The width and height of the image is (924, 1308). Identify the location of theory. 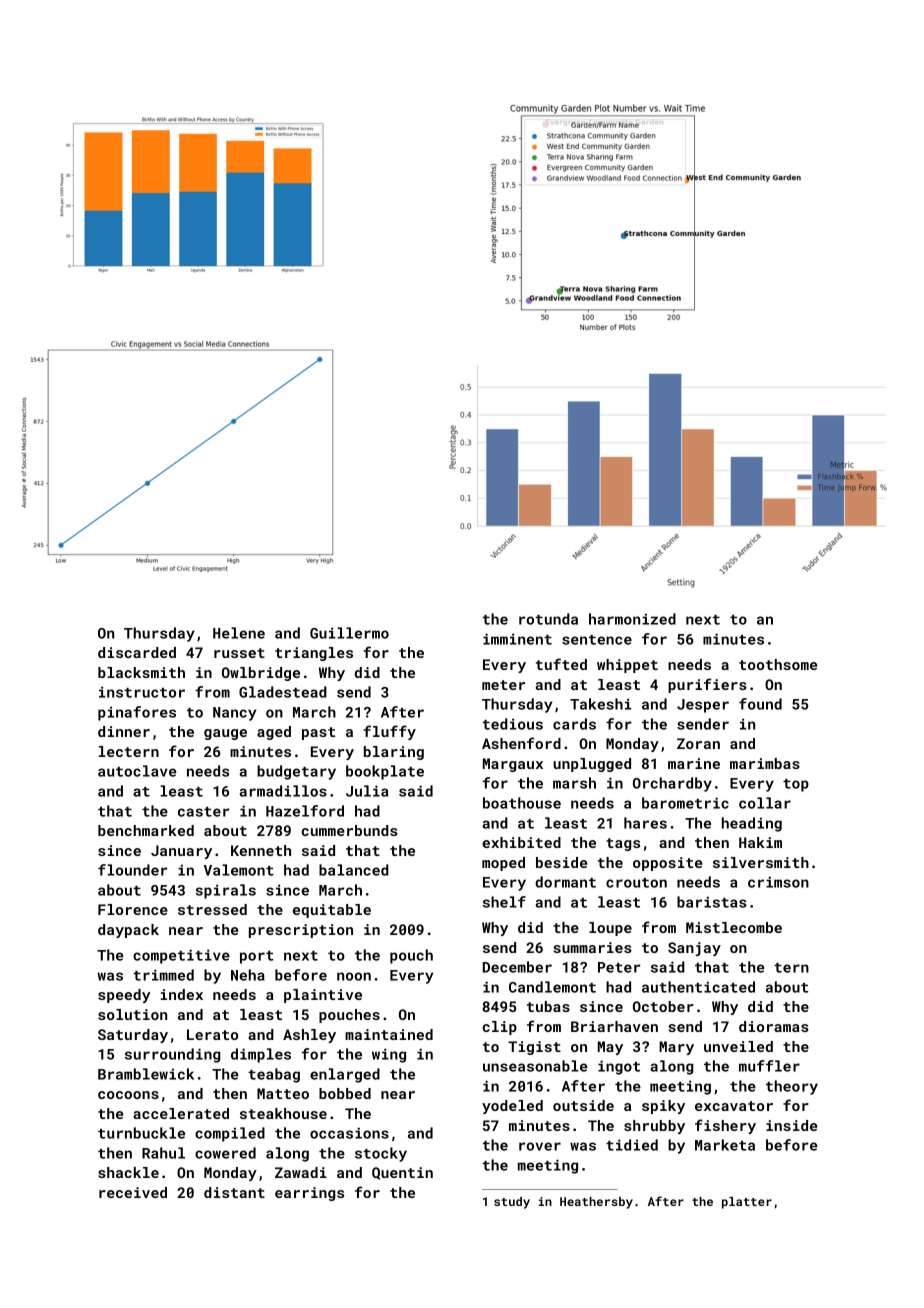
(792, 1087).
